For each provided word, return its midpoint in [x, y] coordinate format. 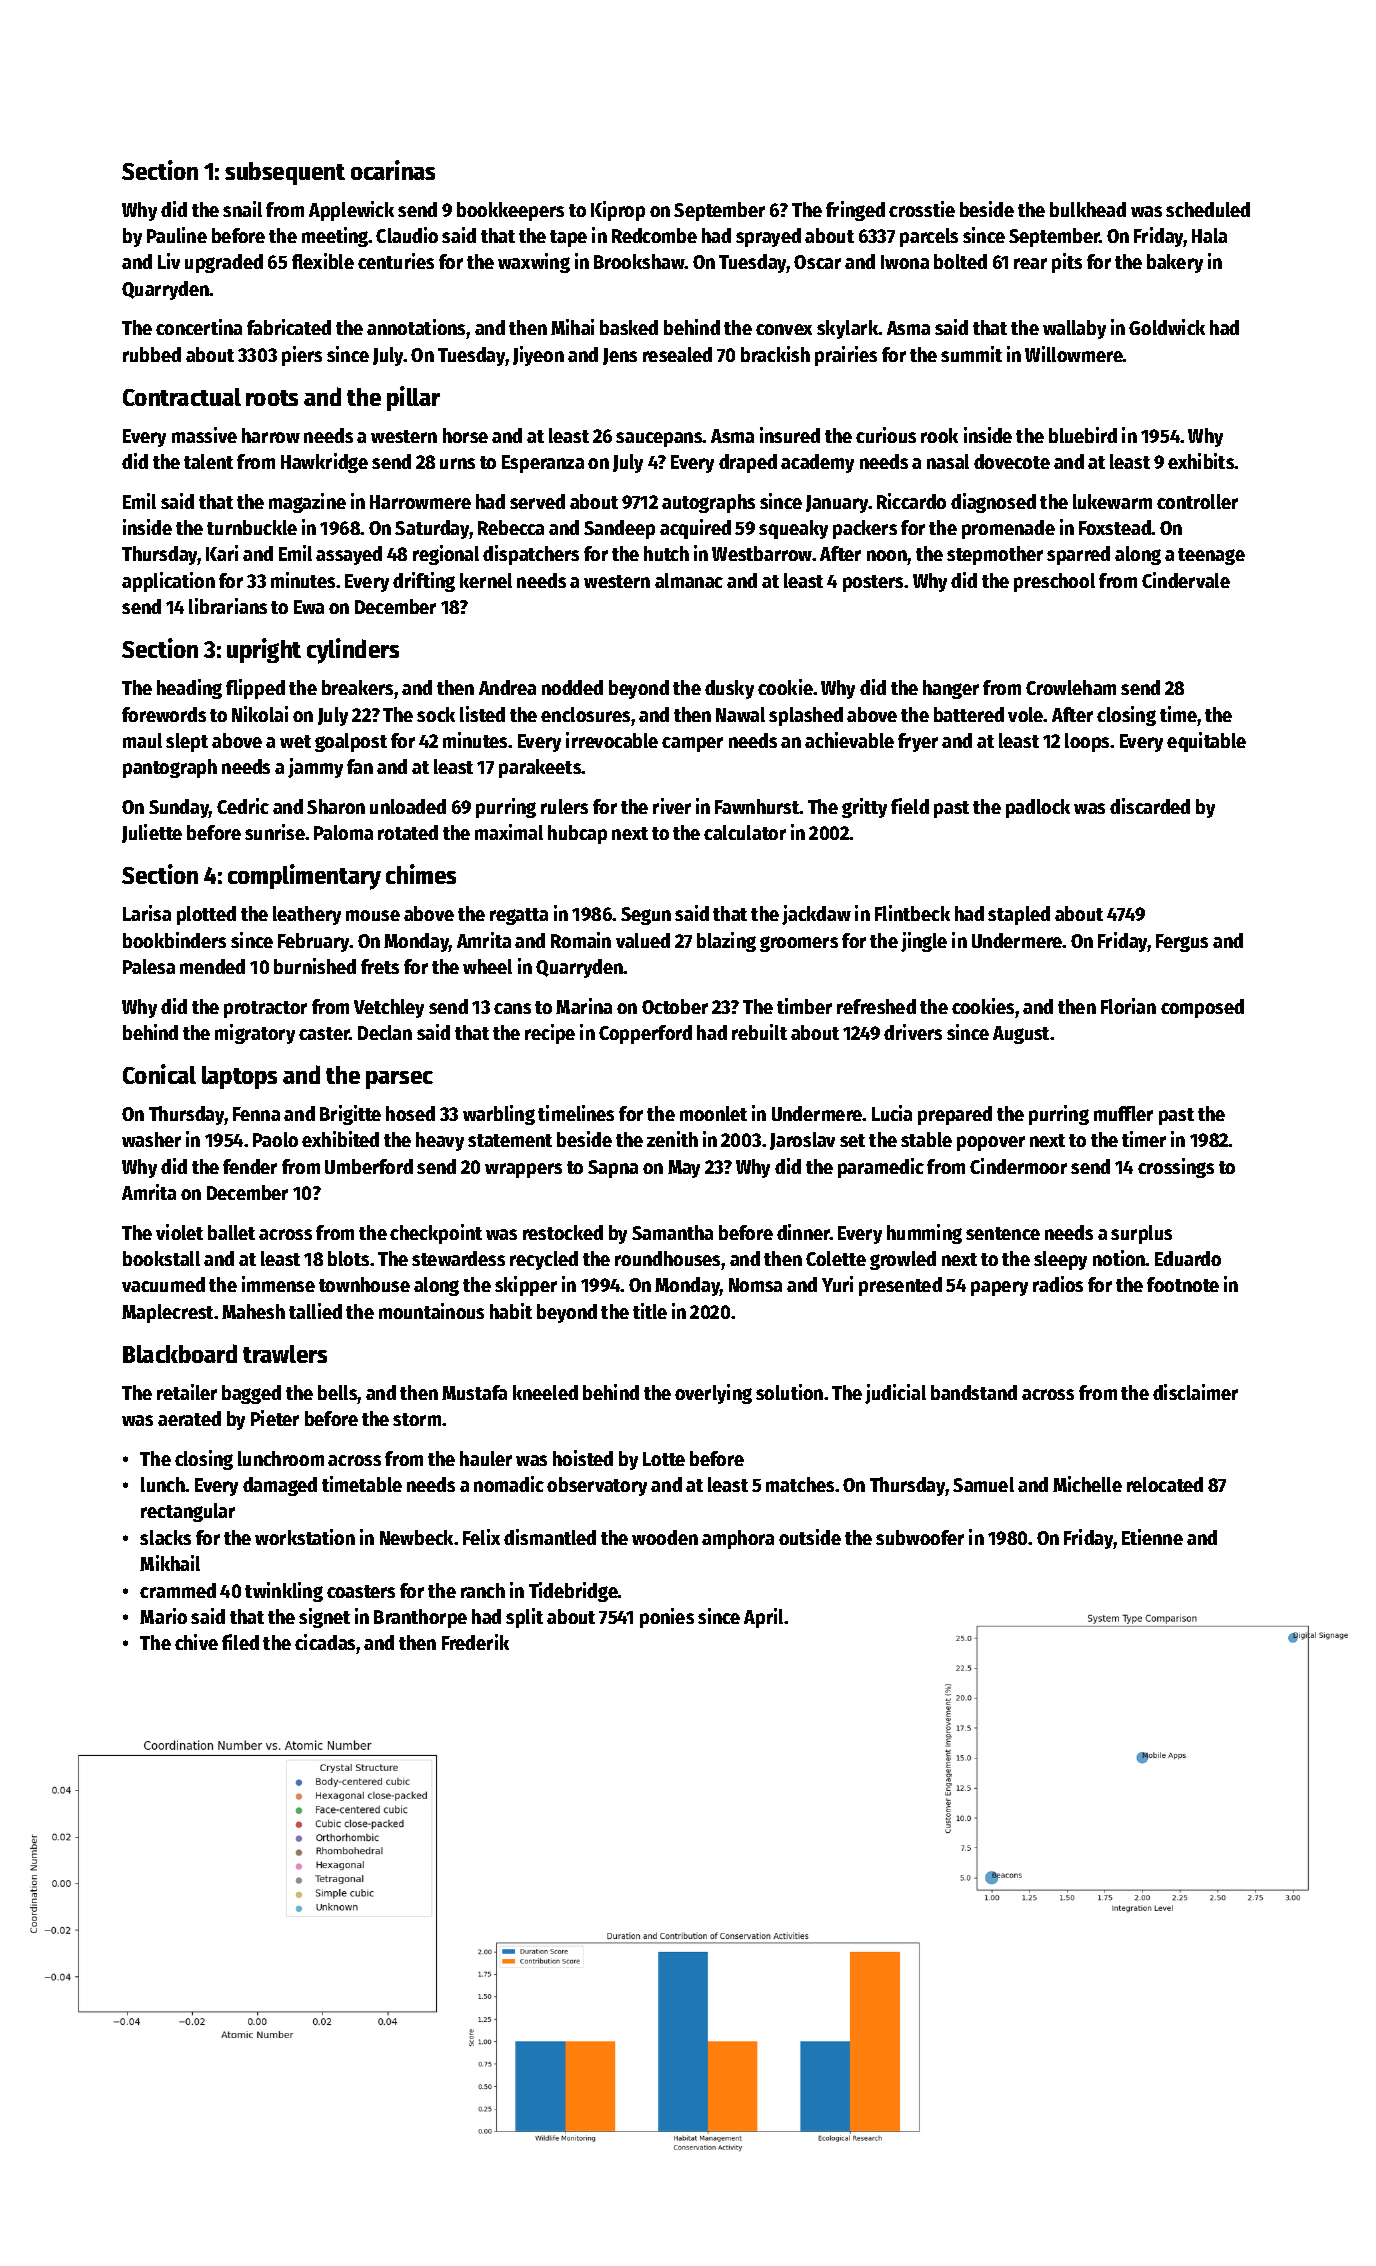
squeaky [793, 529]
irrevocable [612, 740]
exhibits [1201, 461]
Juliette [152, 833]
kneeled [545, 1392]
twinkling [284, 1592]
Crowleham [1071, 687]
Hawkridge [324, 463]
